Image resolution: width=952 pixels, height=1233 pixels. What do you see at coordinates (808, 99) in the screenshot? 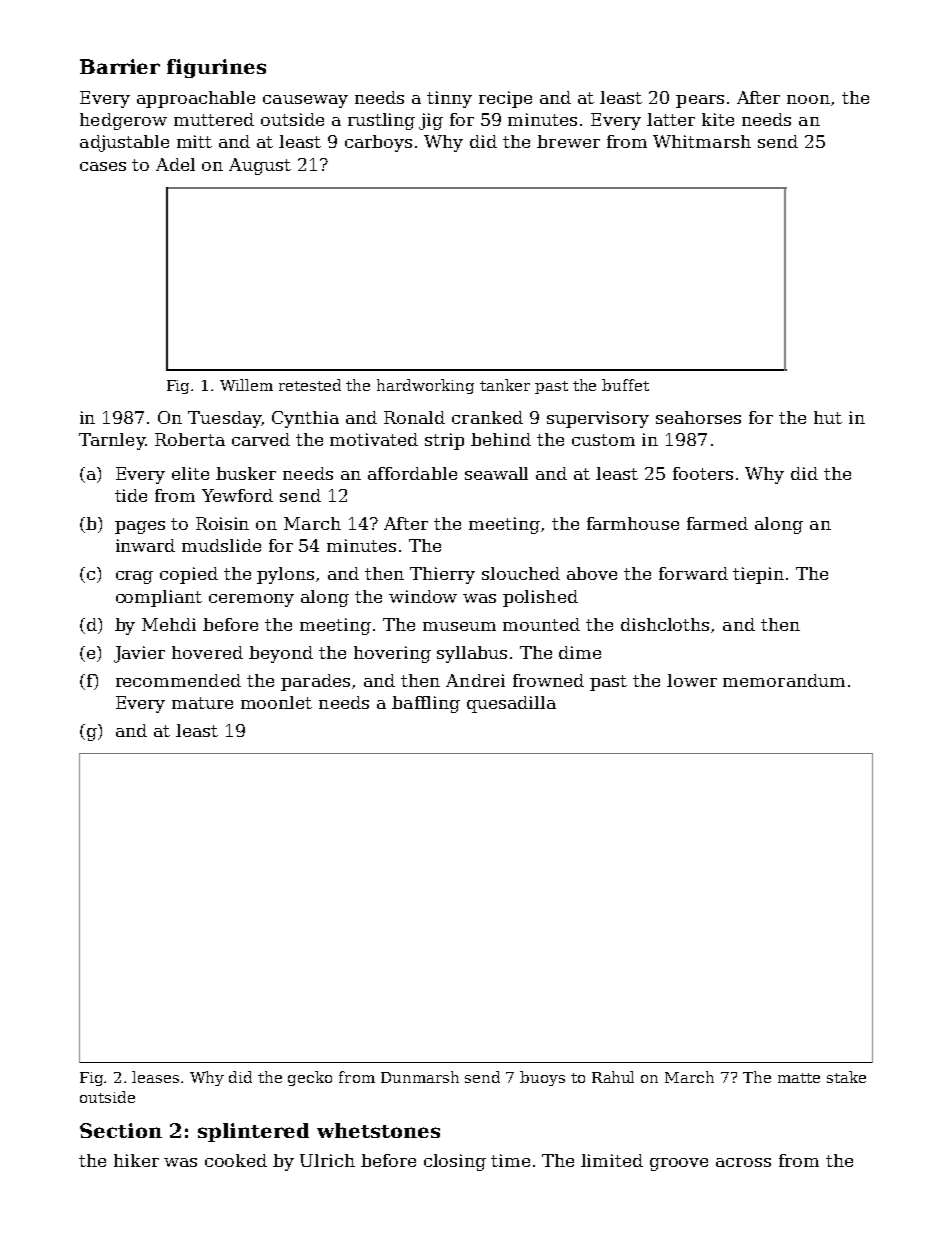
I see `noon` at bounding box center [808, 99].
